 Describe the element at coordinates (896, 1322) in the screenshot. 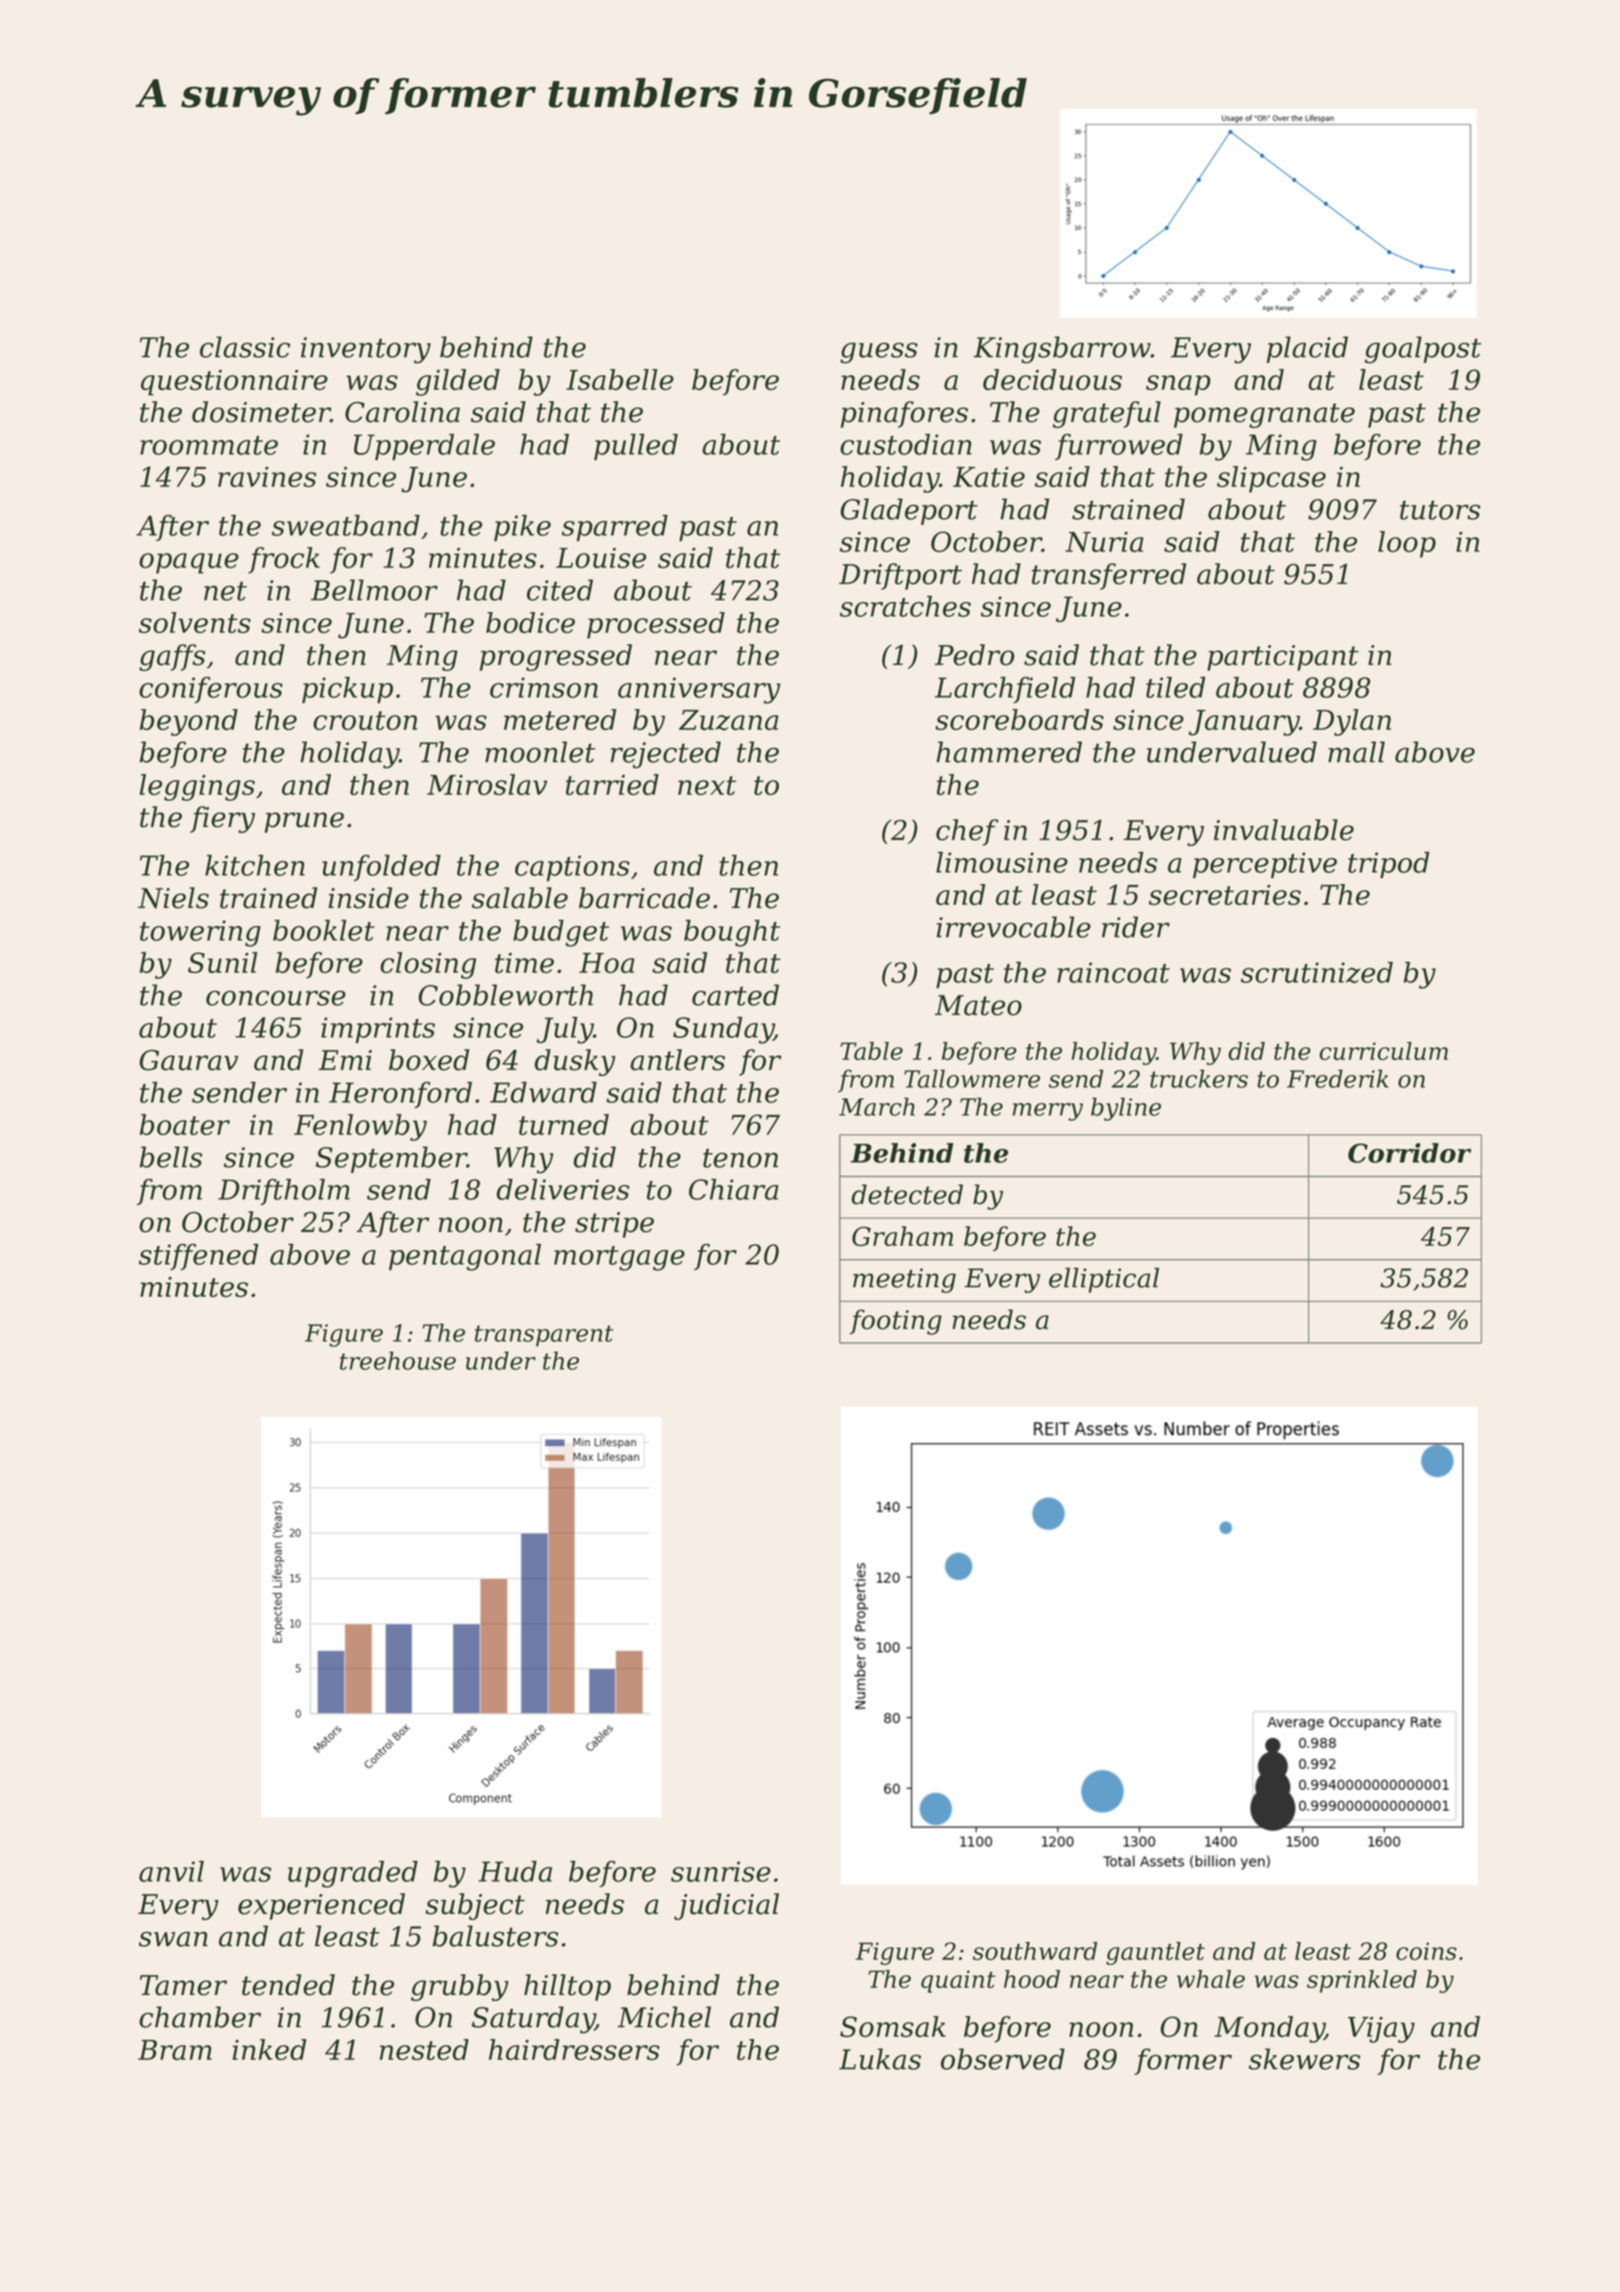

I see `footing` at that location.
